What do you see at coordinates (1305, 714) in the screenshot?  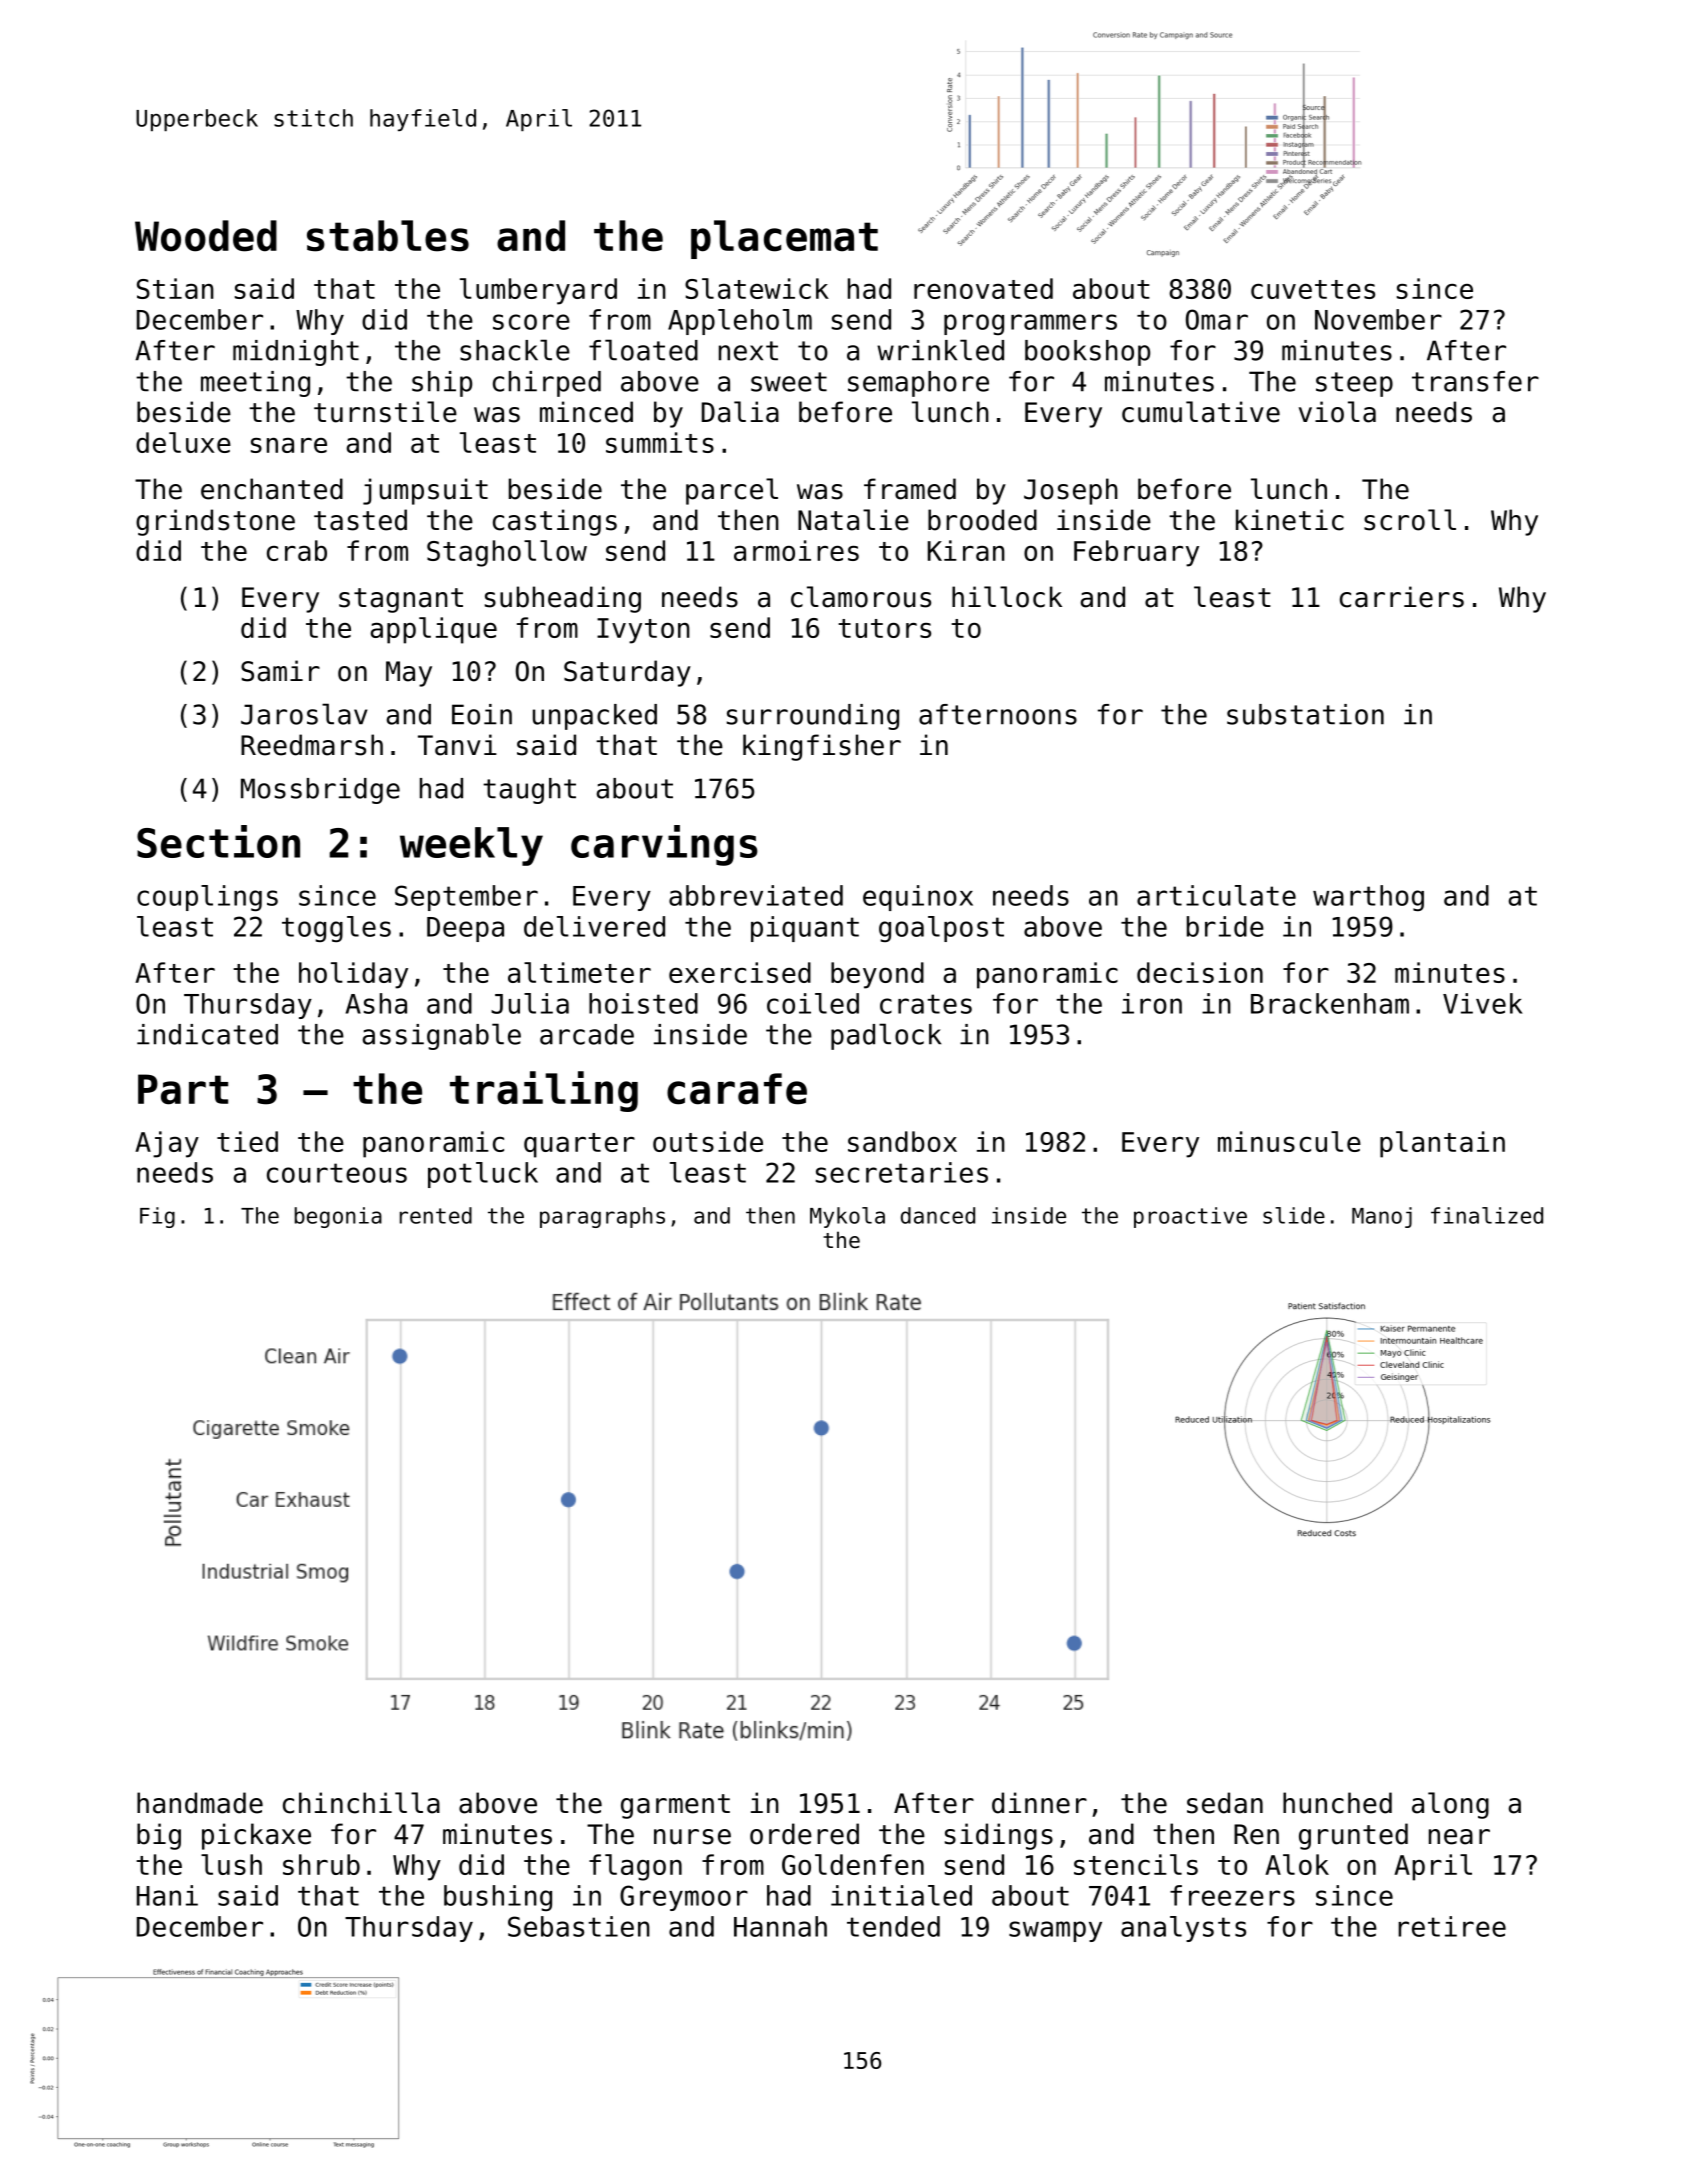 I see `substation` at bounding box center [1305, 714].
